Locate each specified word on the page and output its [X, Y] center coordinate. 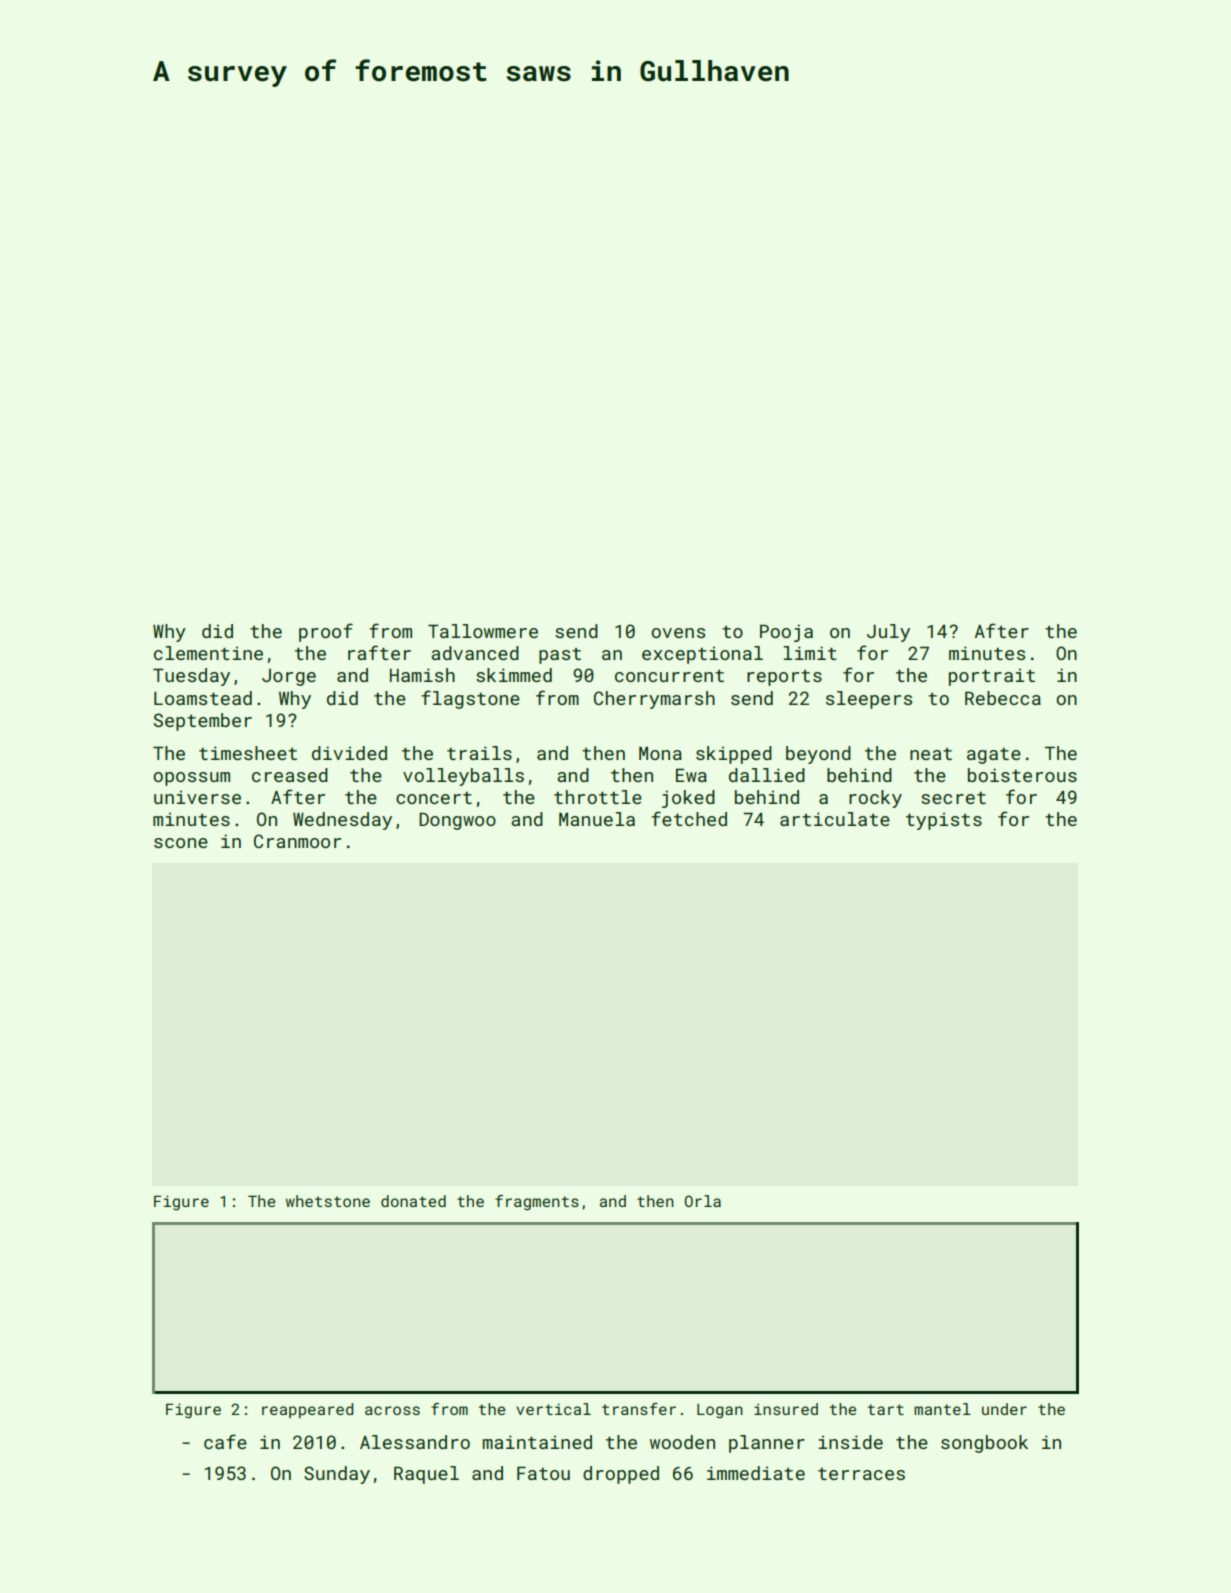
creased [290, 775]
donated [413, 1201]
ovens [678, 633]
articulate [835, 819]
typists [944, 821]
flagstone [470, 699]
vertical [553, 1409]
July [888, 633]
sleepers [869, 700]
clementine [208, 653]
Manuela [597, 819]
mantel [942, 1409]
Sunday [337, 1475]
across [392, 1410]
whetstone [328, 1201]
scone [181, 843]
